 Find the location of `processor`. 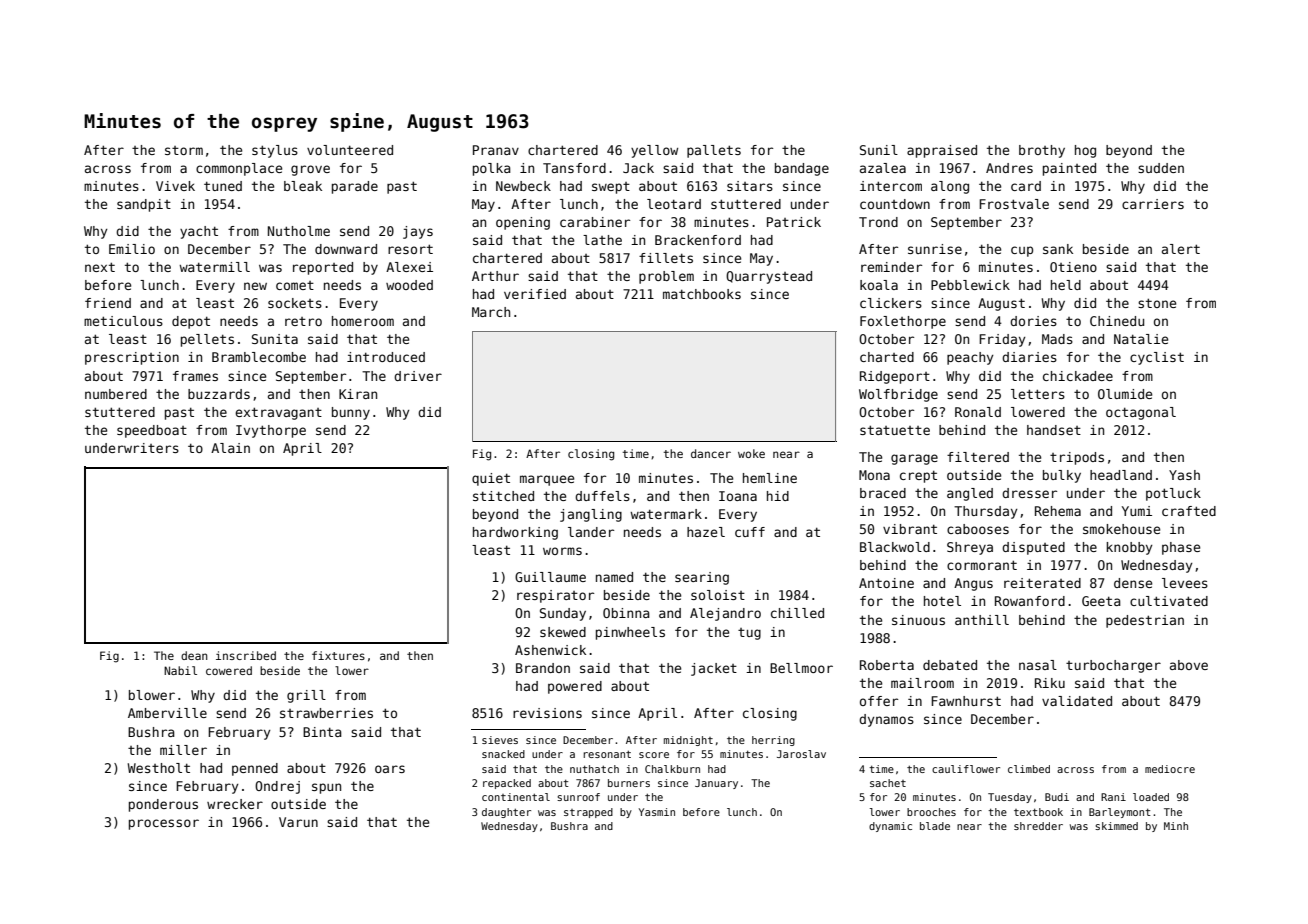

processor is located at coordinates (164, 824).
